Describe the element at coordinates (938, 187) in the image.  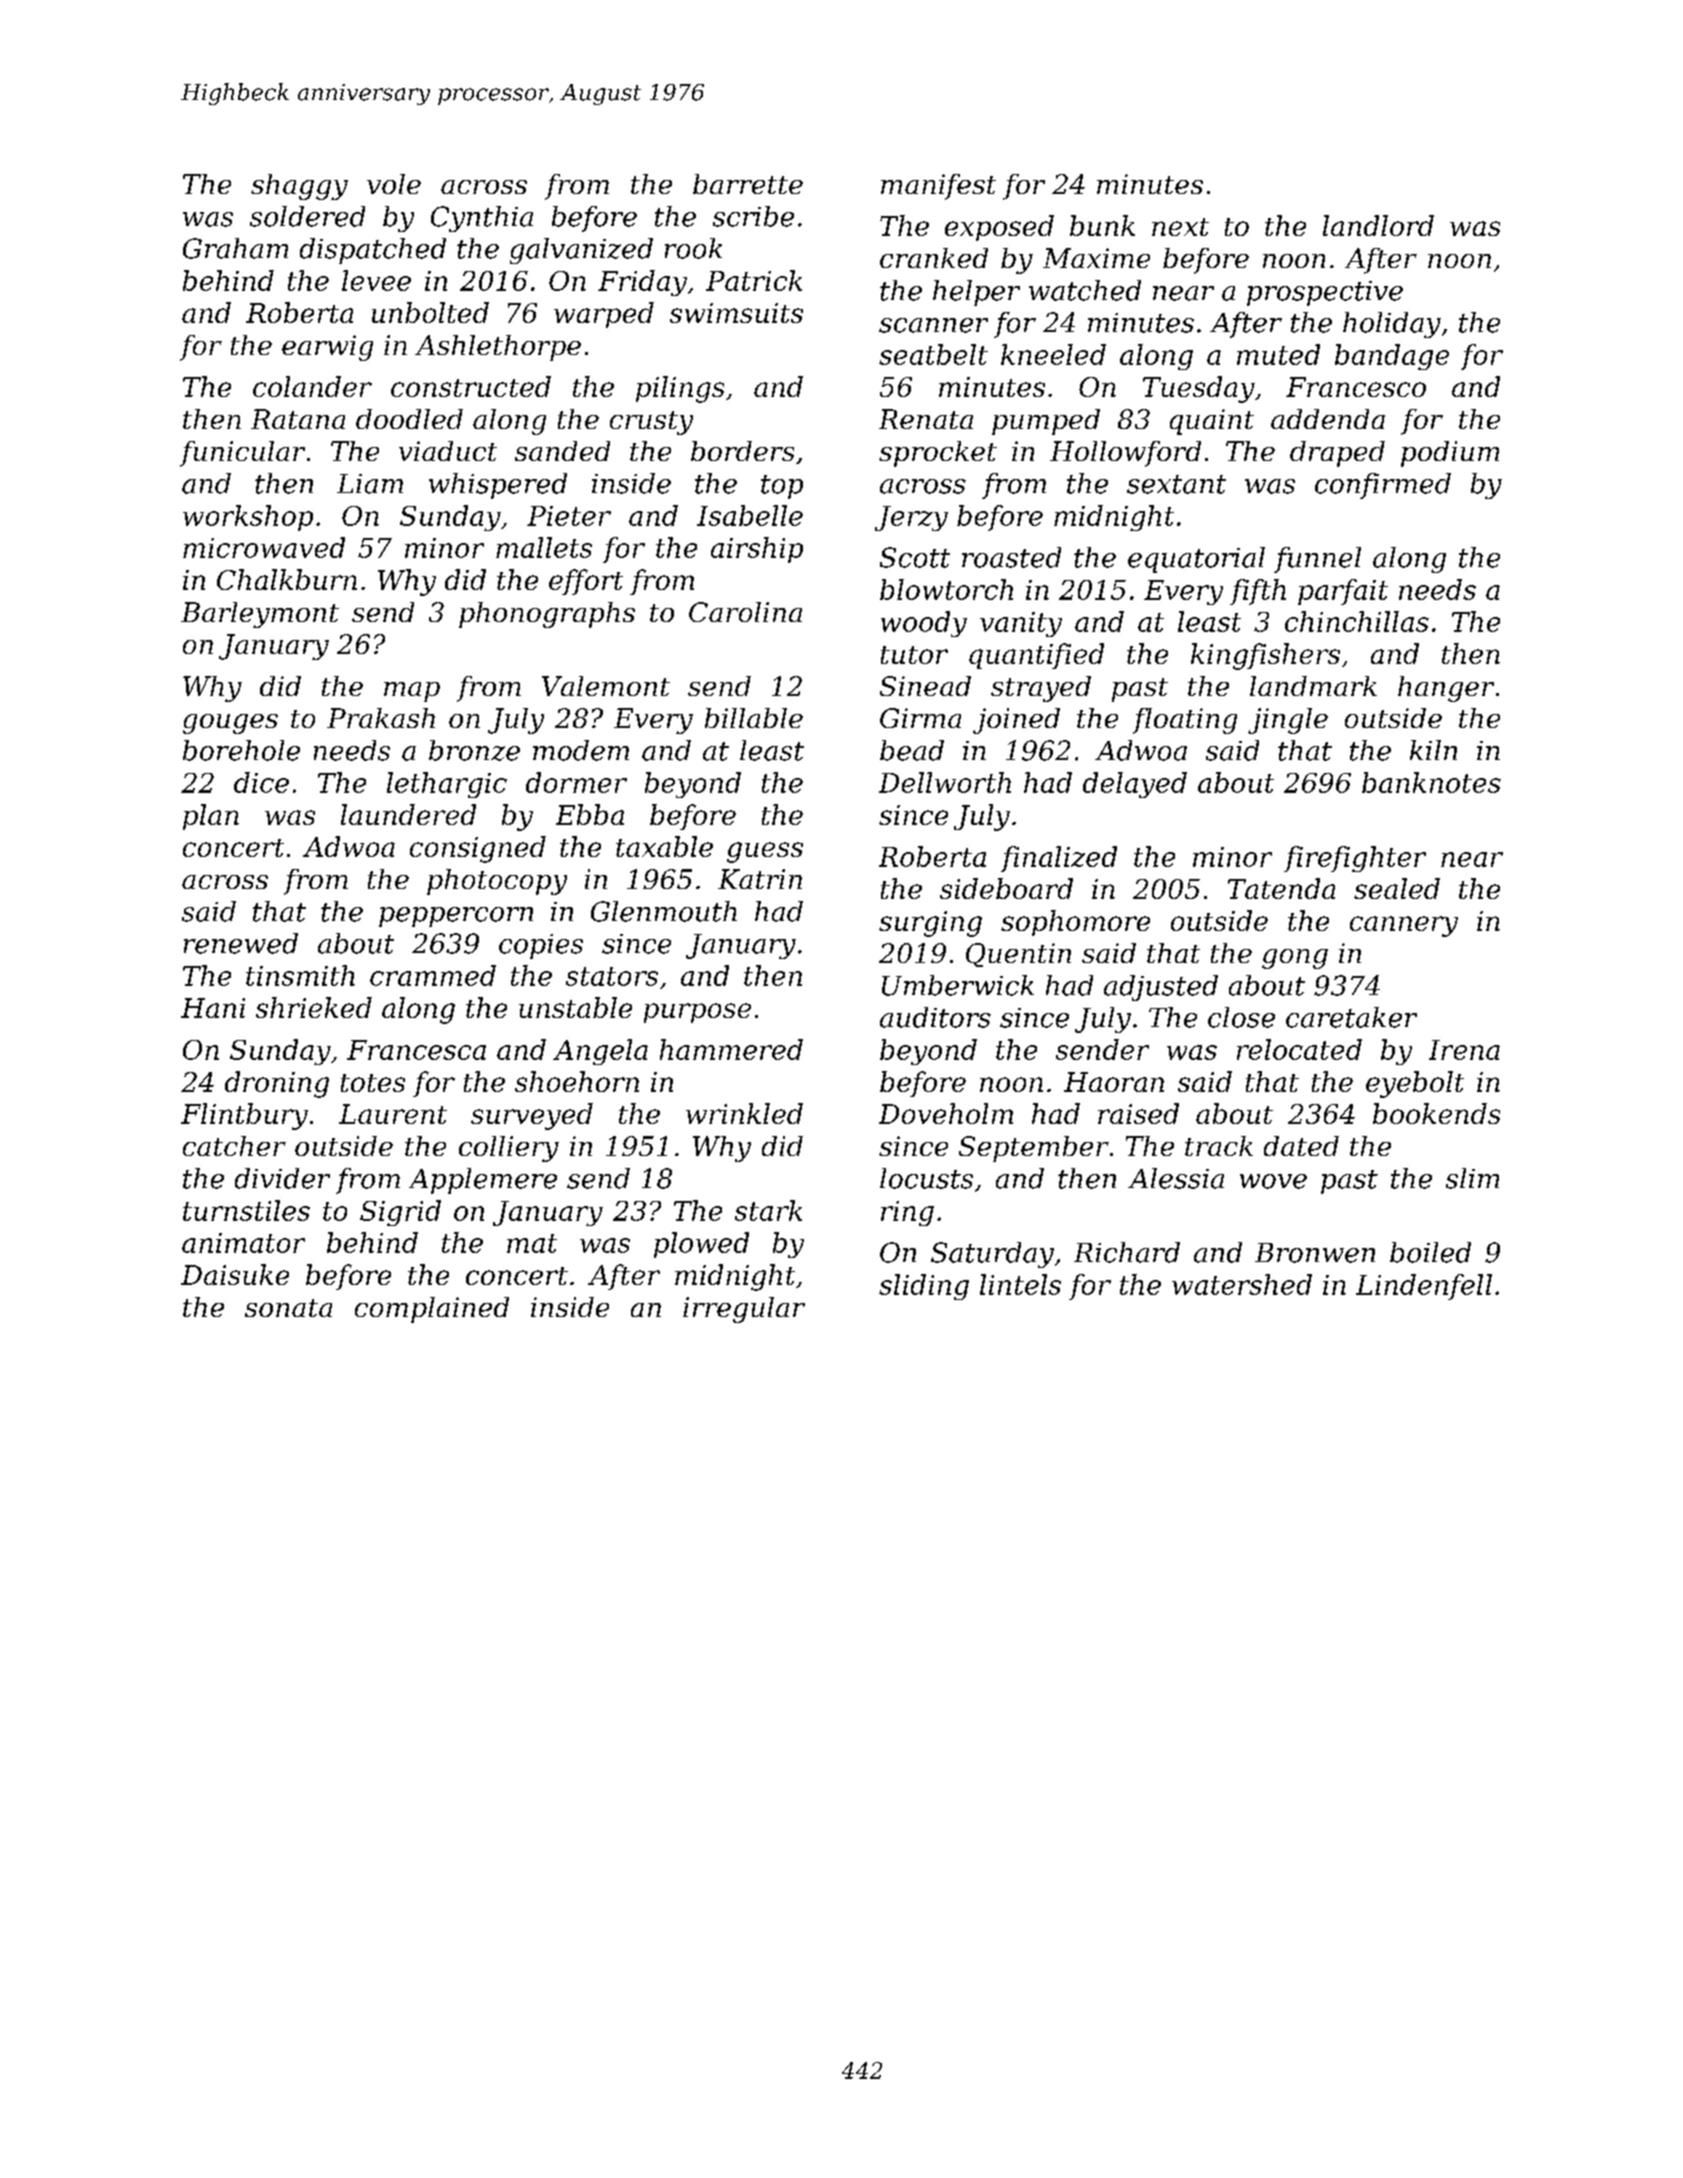
I see `manifest` at that location.
